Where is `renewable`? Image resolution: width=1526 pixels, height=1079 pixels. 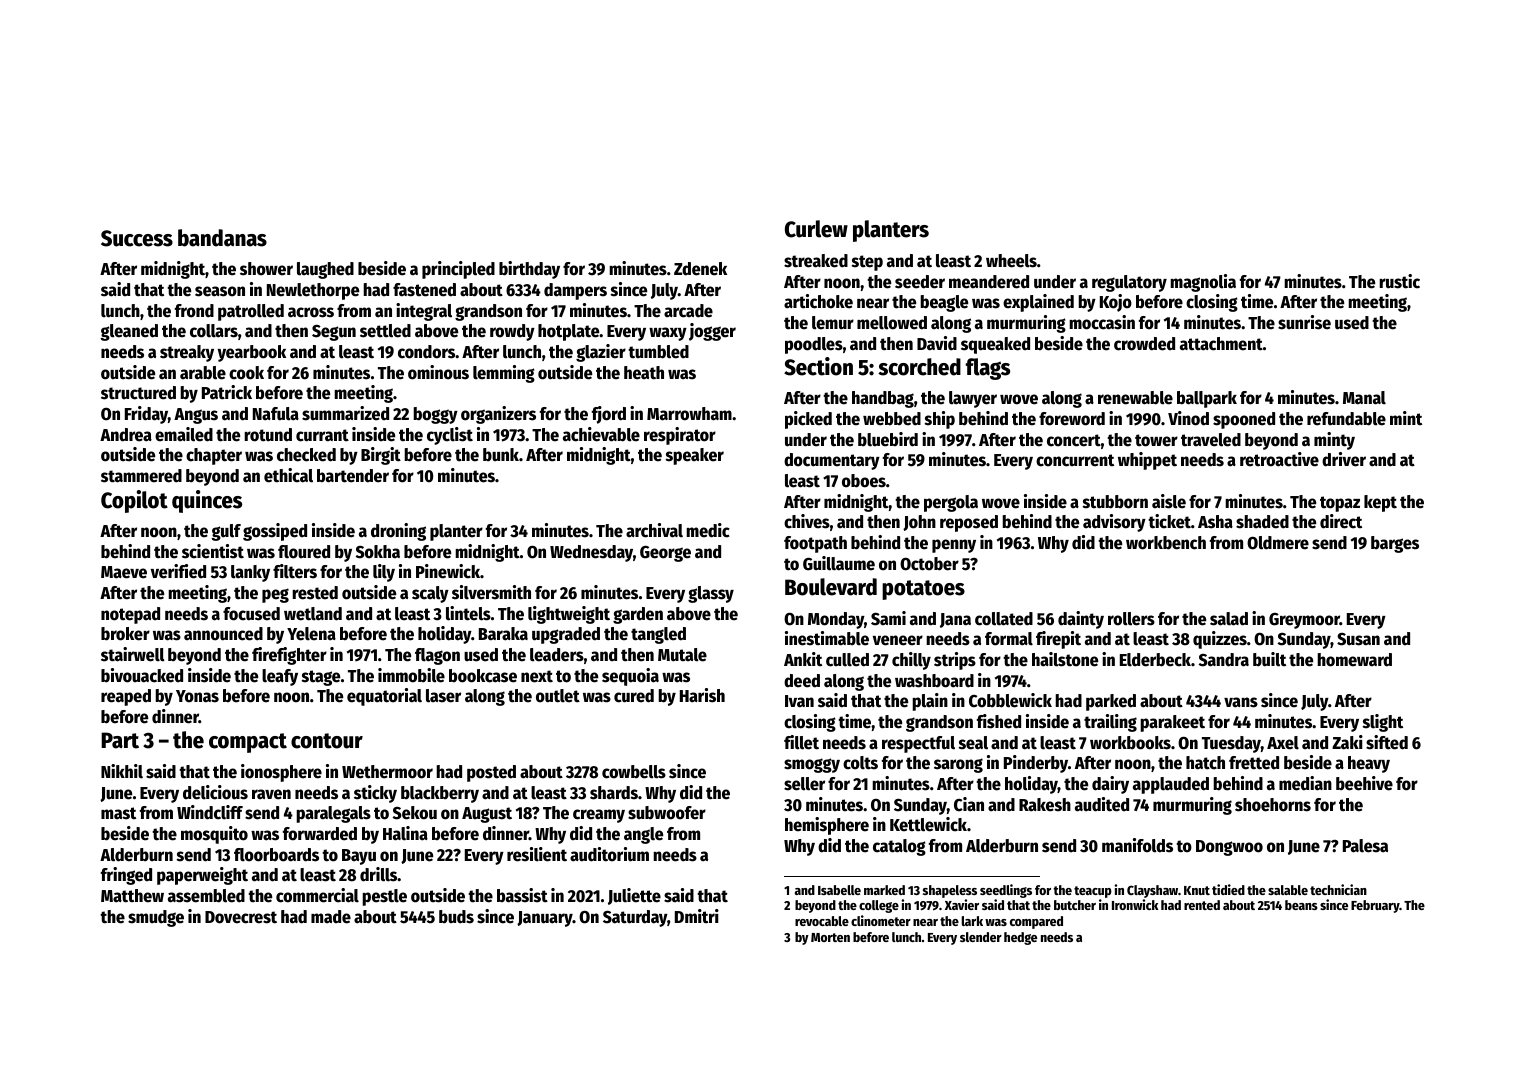 renewable is located at coordinates (1135, 398).
